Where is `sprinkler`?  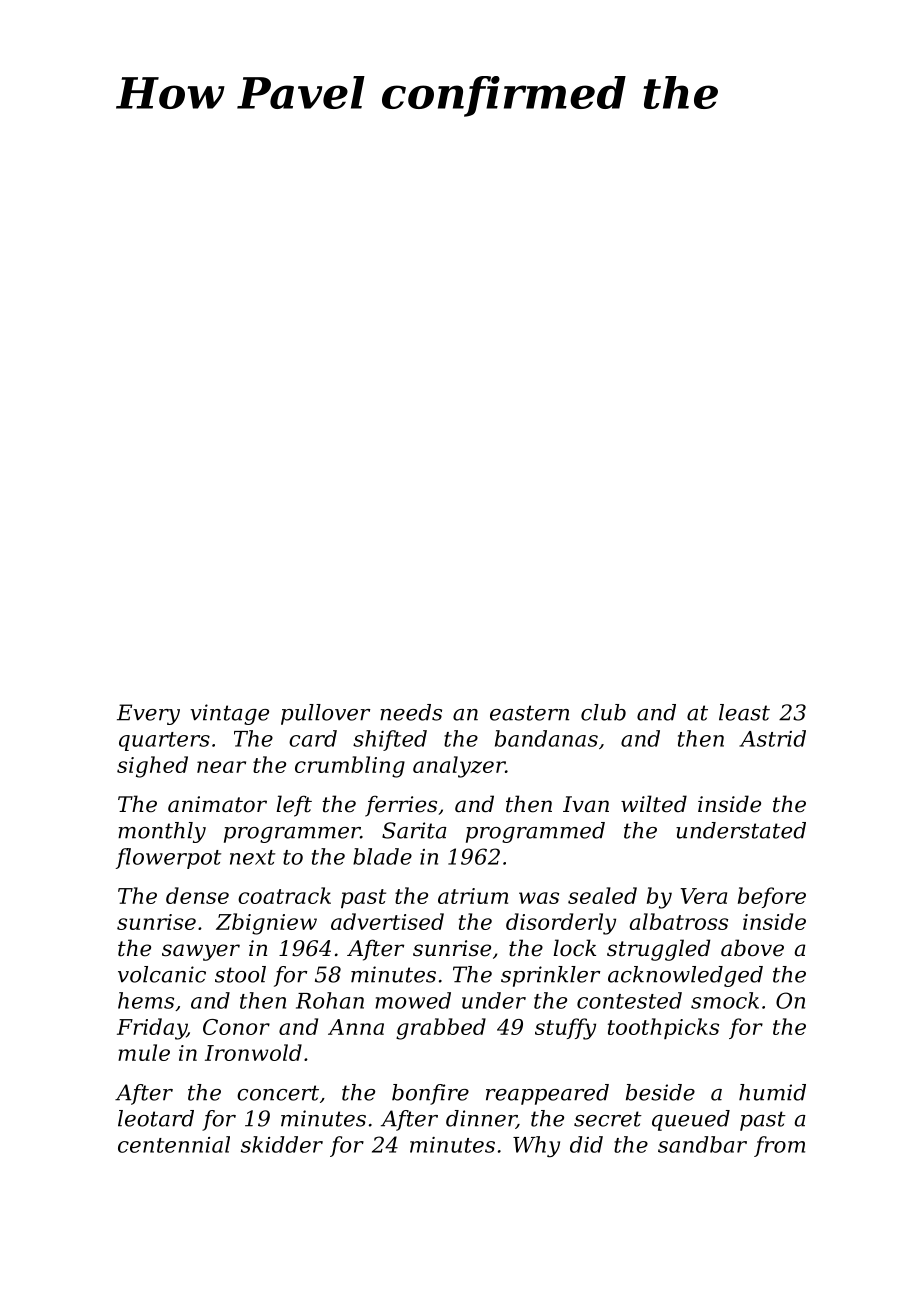 sprinkler is located at coordinates (550, 976).
